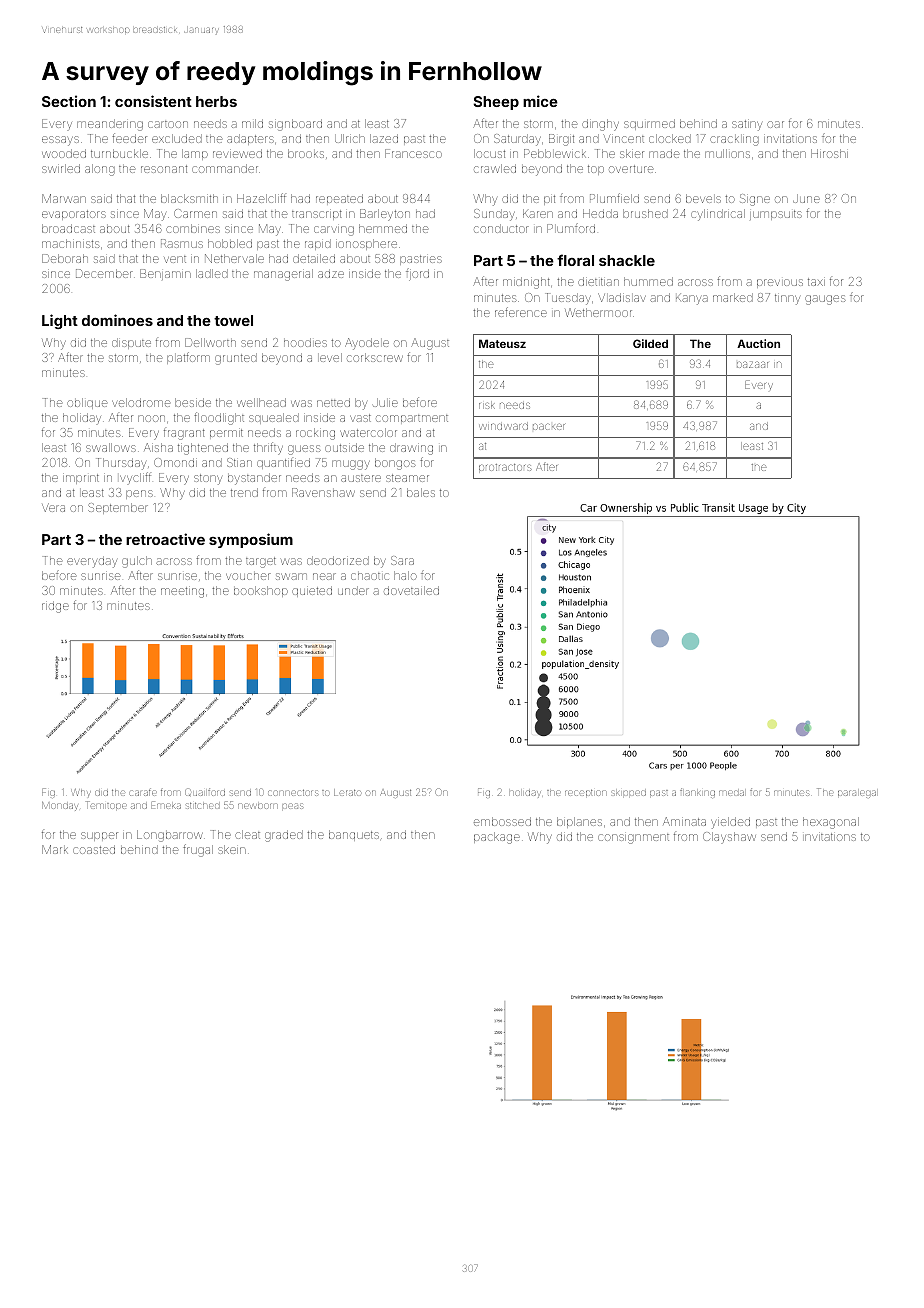  What do you see at coordinates (496, 103) in the screenshot?
I see `Sheep` at bounding box center [496, 103].
